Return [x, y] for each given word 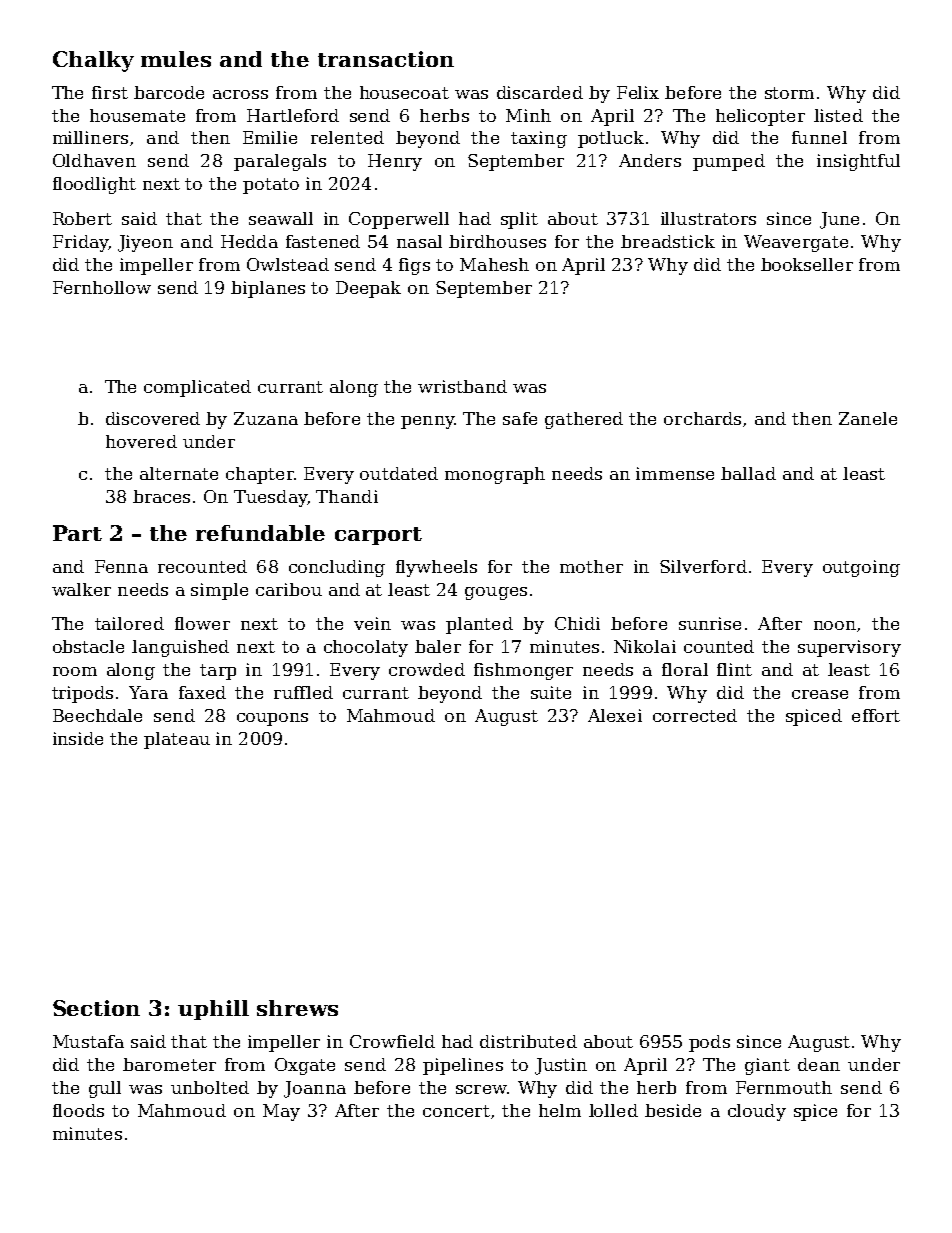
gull [105, 1089]
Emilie [270, 137]
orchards [702, 418]
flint [734, 669]
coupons [272, 719]
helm [560, 1110]
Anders [650, 160]
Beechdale [97, 715]
